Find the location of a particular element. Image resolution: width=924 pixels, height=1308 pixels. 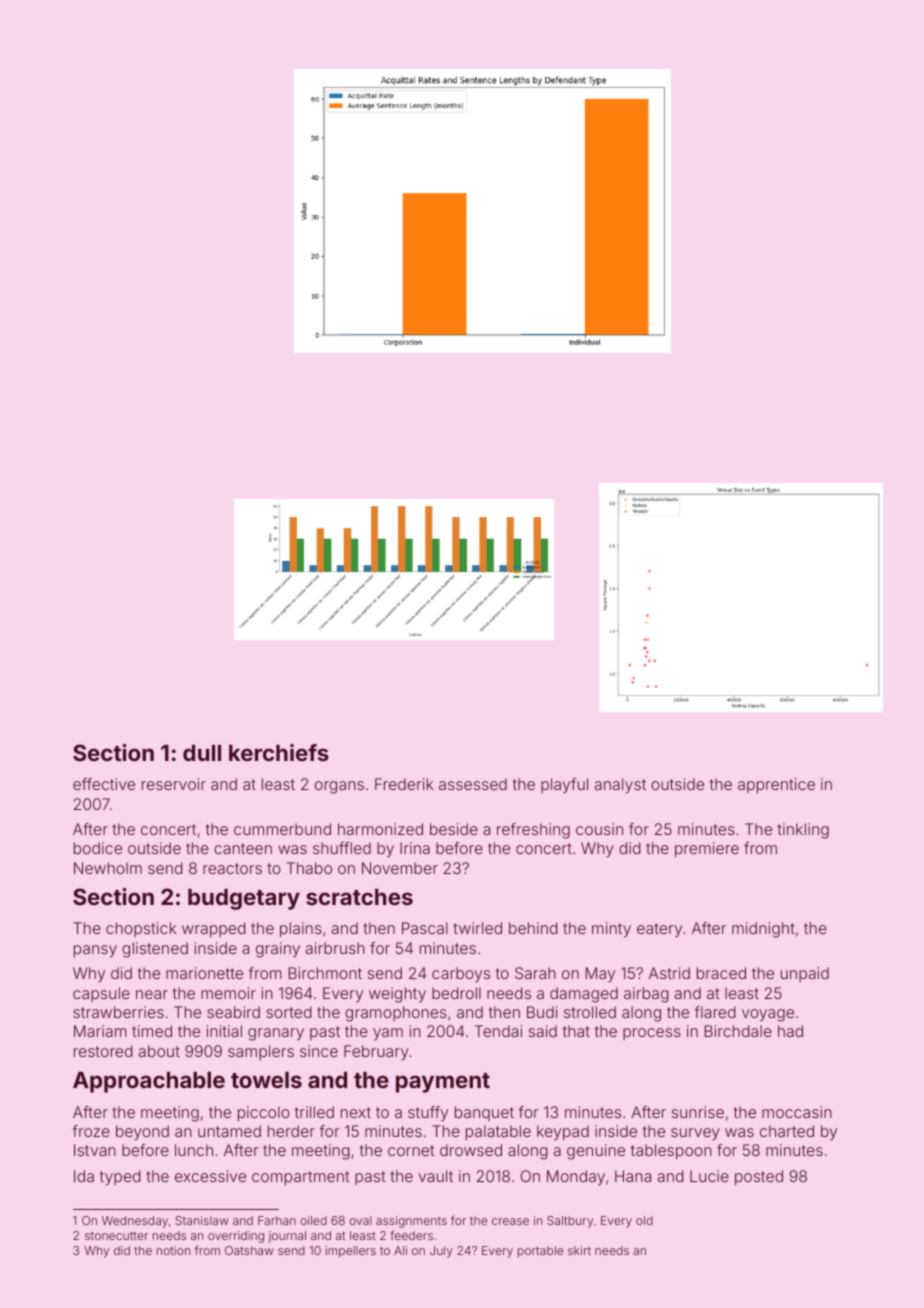

cummerbund is located at coordinates (282, 829).
